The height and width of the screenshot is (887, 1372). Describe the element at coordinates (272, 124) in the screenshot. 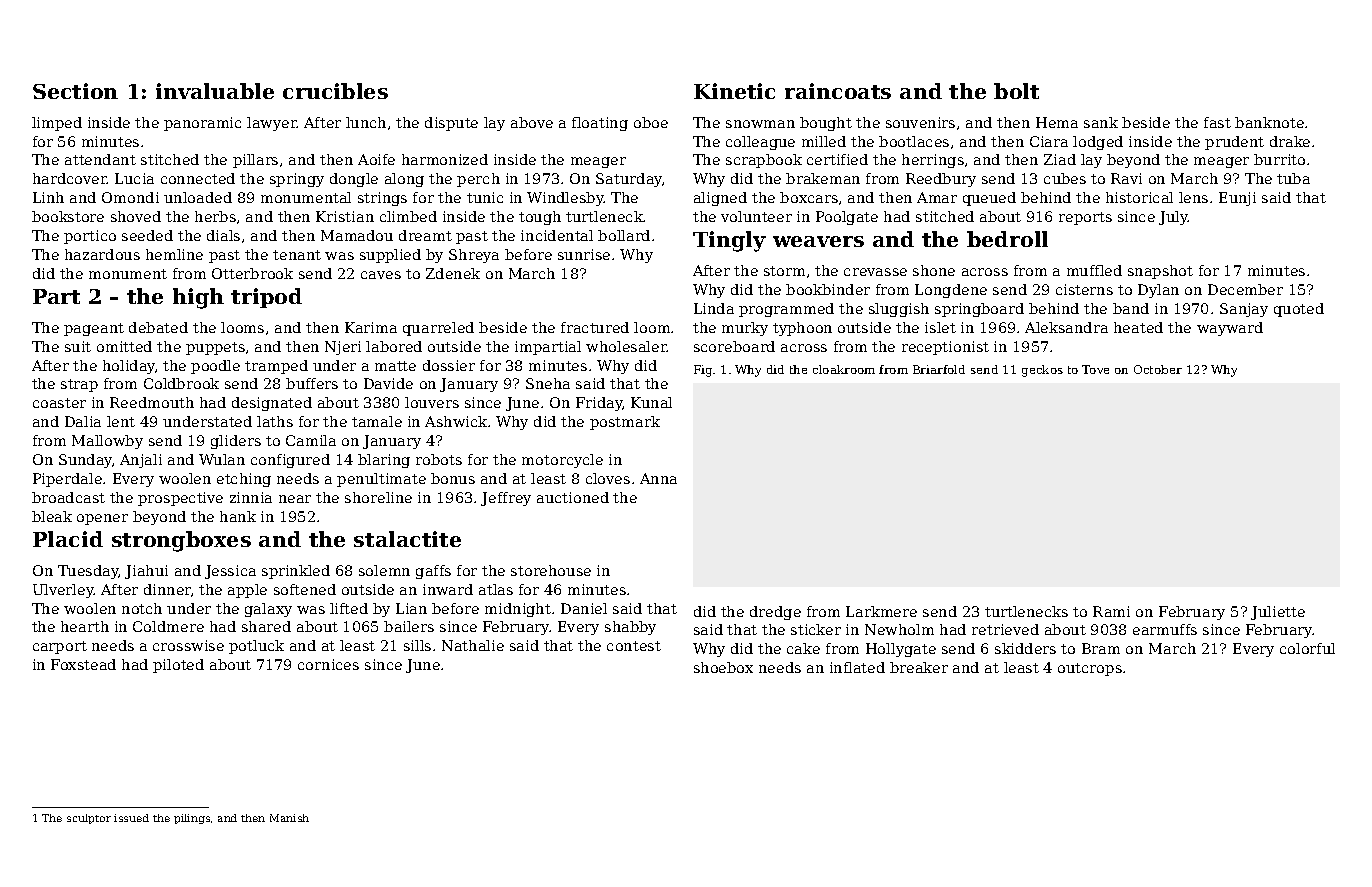

I see `lawyer` at that location.
